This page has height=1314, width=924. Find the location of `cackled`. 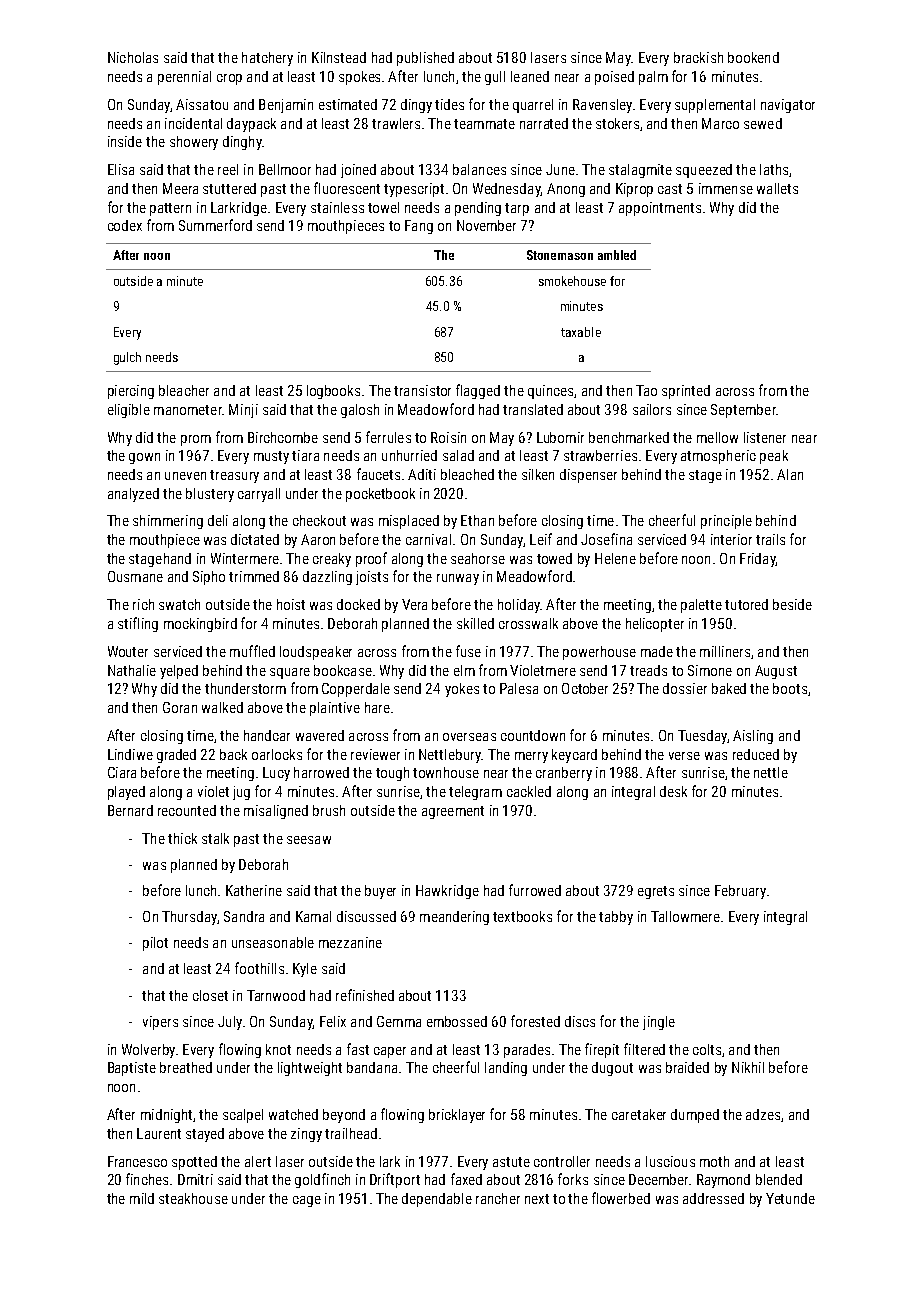

cackled is located at coordinates (529, 791).
